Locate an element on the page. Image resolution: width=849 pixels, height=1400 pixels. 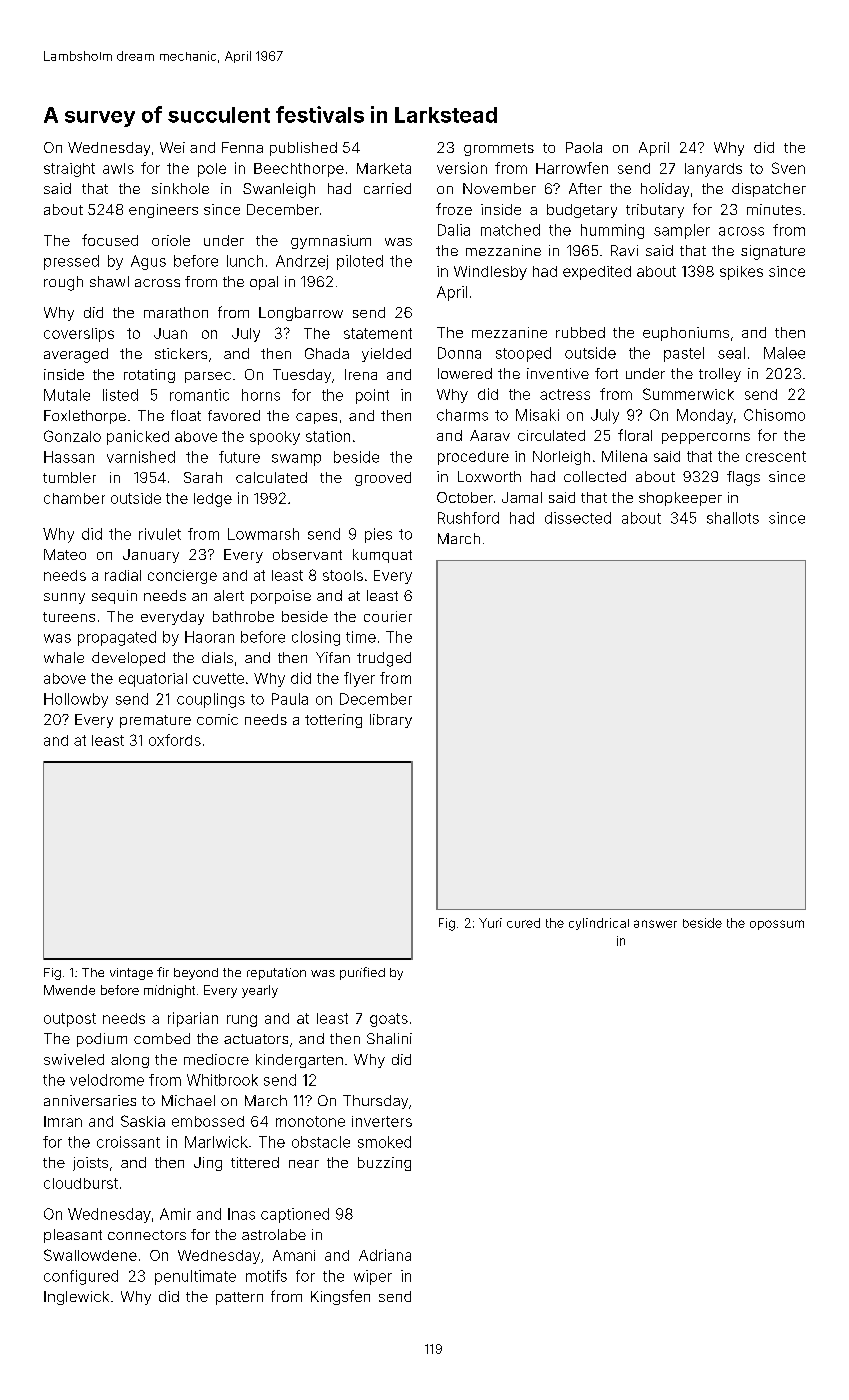
Hollowby is located at coordinates (76, 700).
